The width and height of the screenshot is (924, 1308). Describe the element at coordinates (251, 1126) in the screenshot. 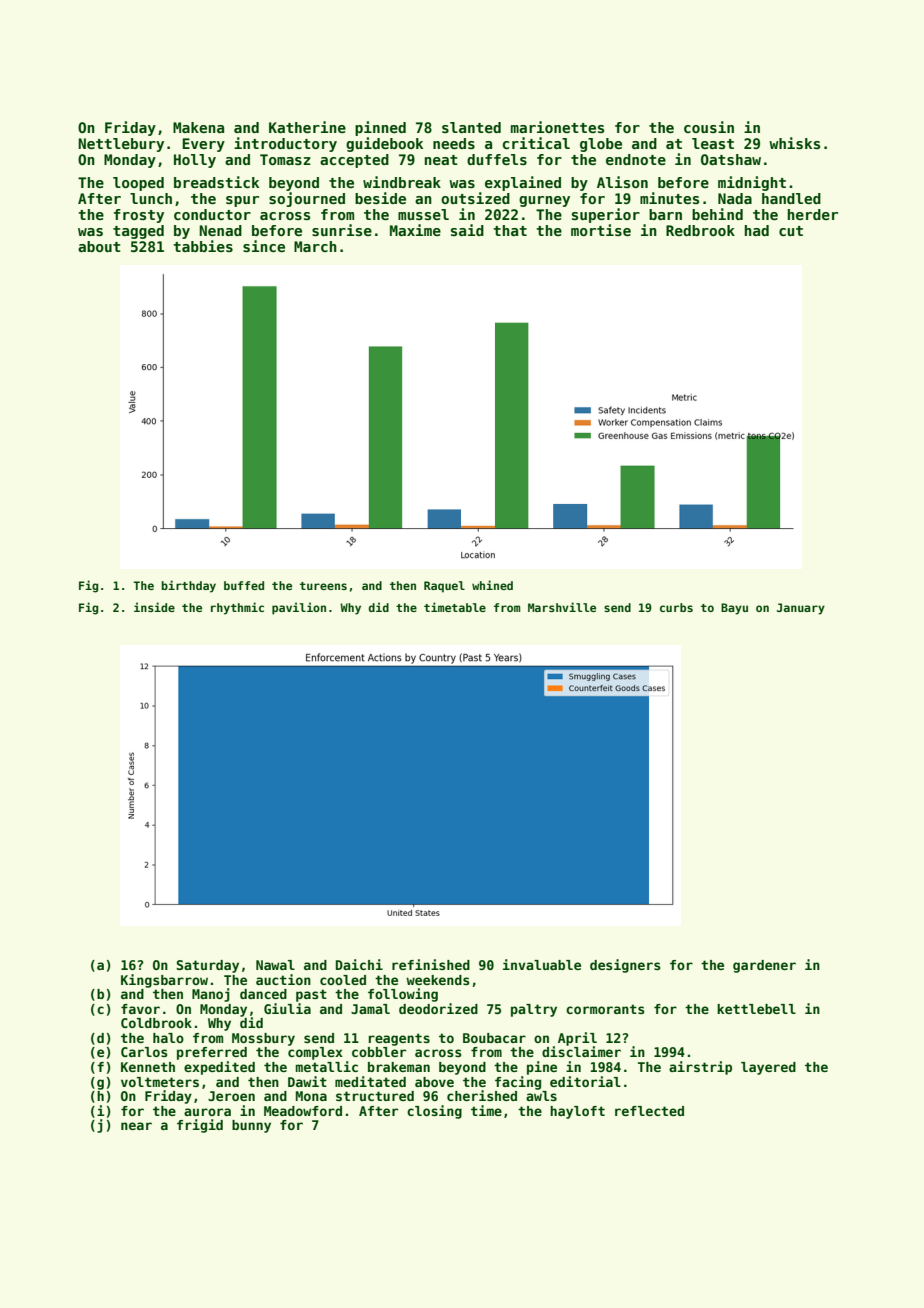

I see `bunny` at that location.
